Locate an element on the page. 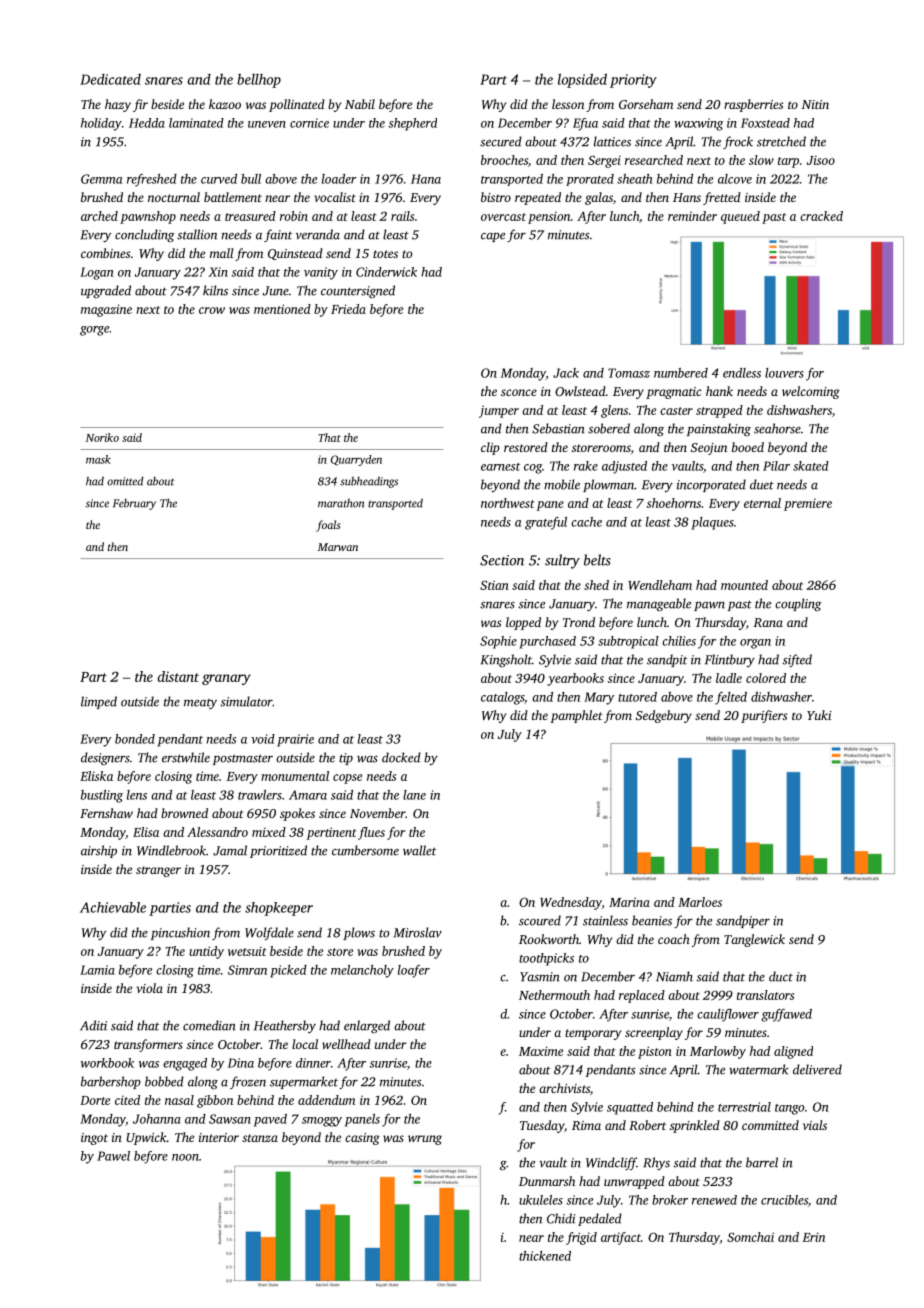 The width and height of the page is (924, 1308). Nitin is located at coordinates (815, 104).
